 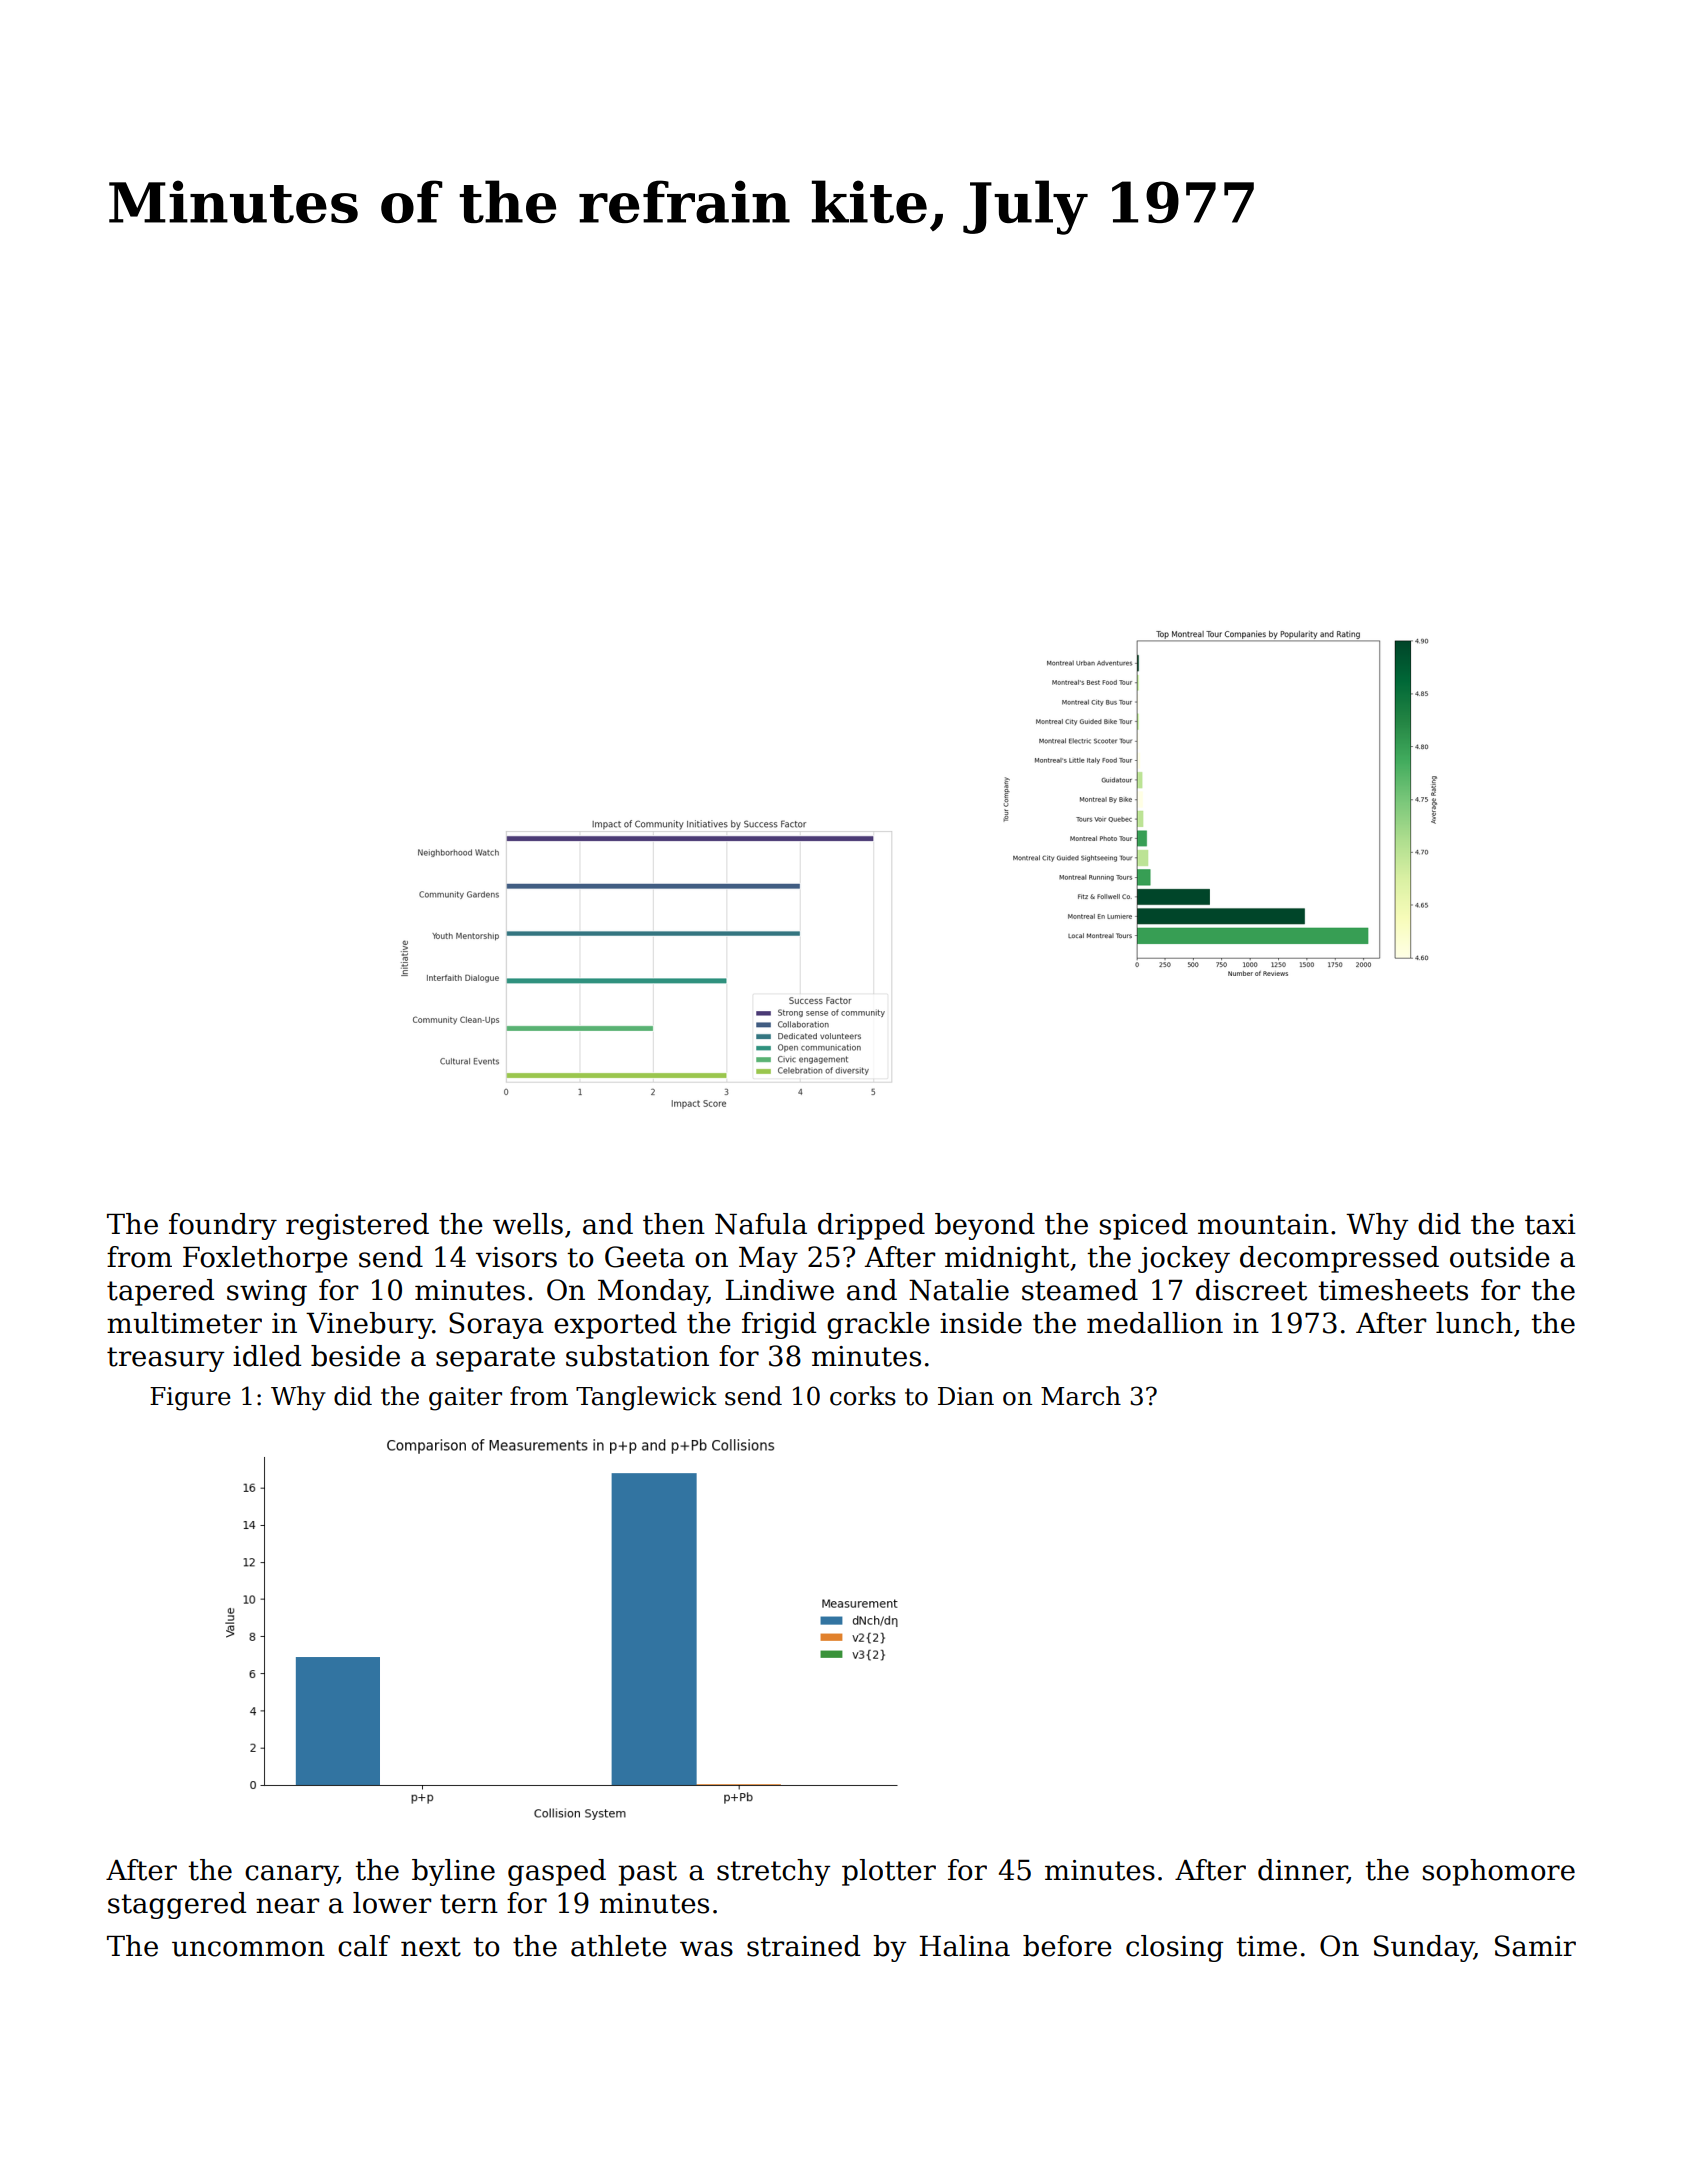 I want to click on was, so click(x=706, y=1949).
